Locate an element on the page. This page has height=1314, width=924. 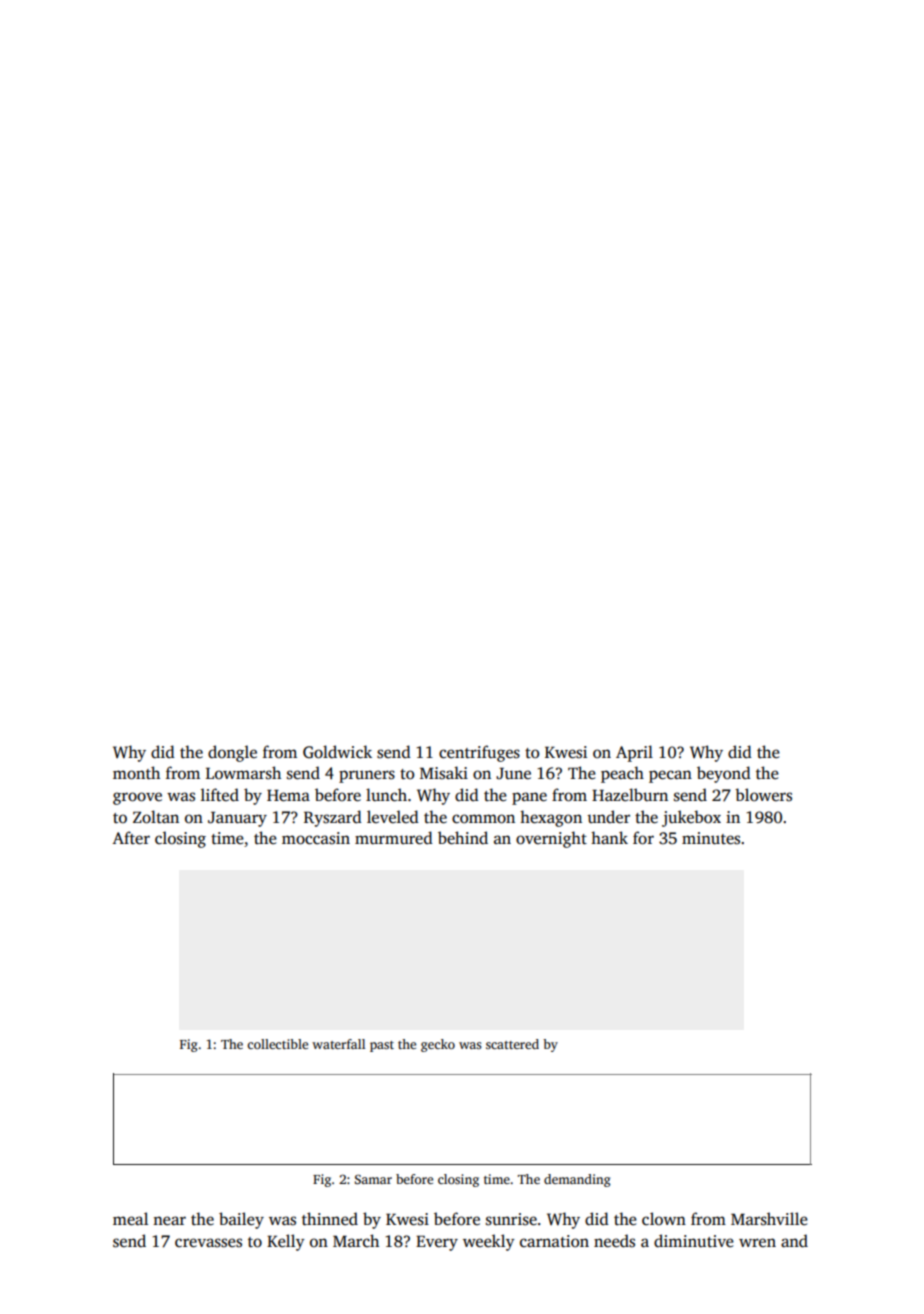
moccasin is located at coordinates (316, 838).
